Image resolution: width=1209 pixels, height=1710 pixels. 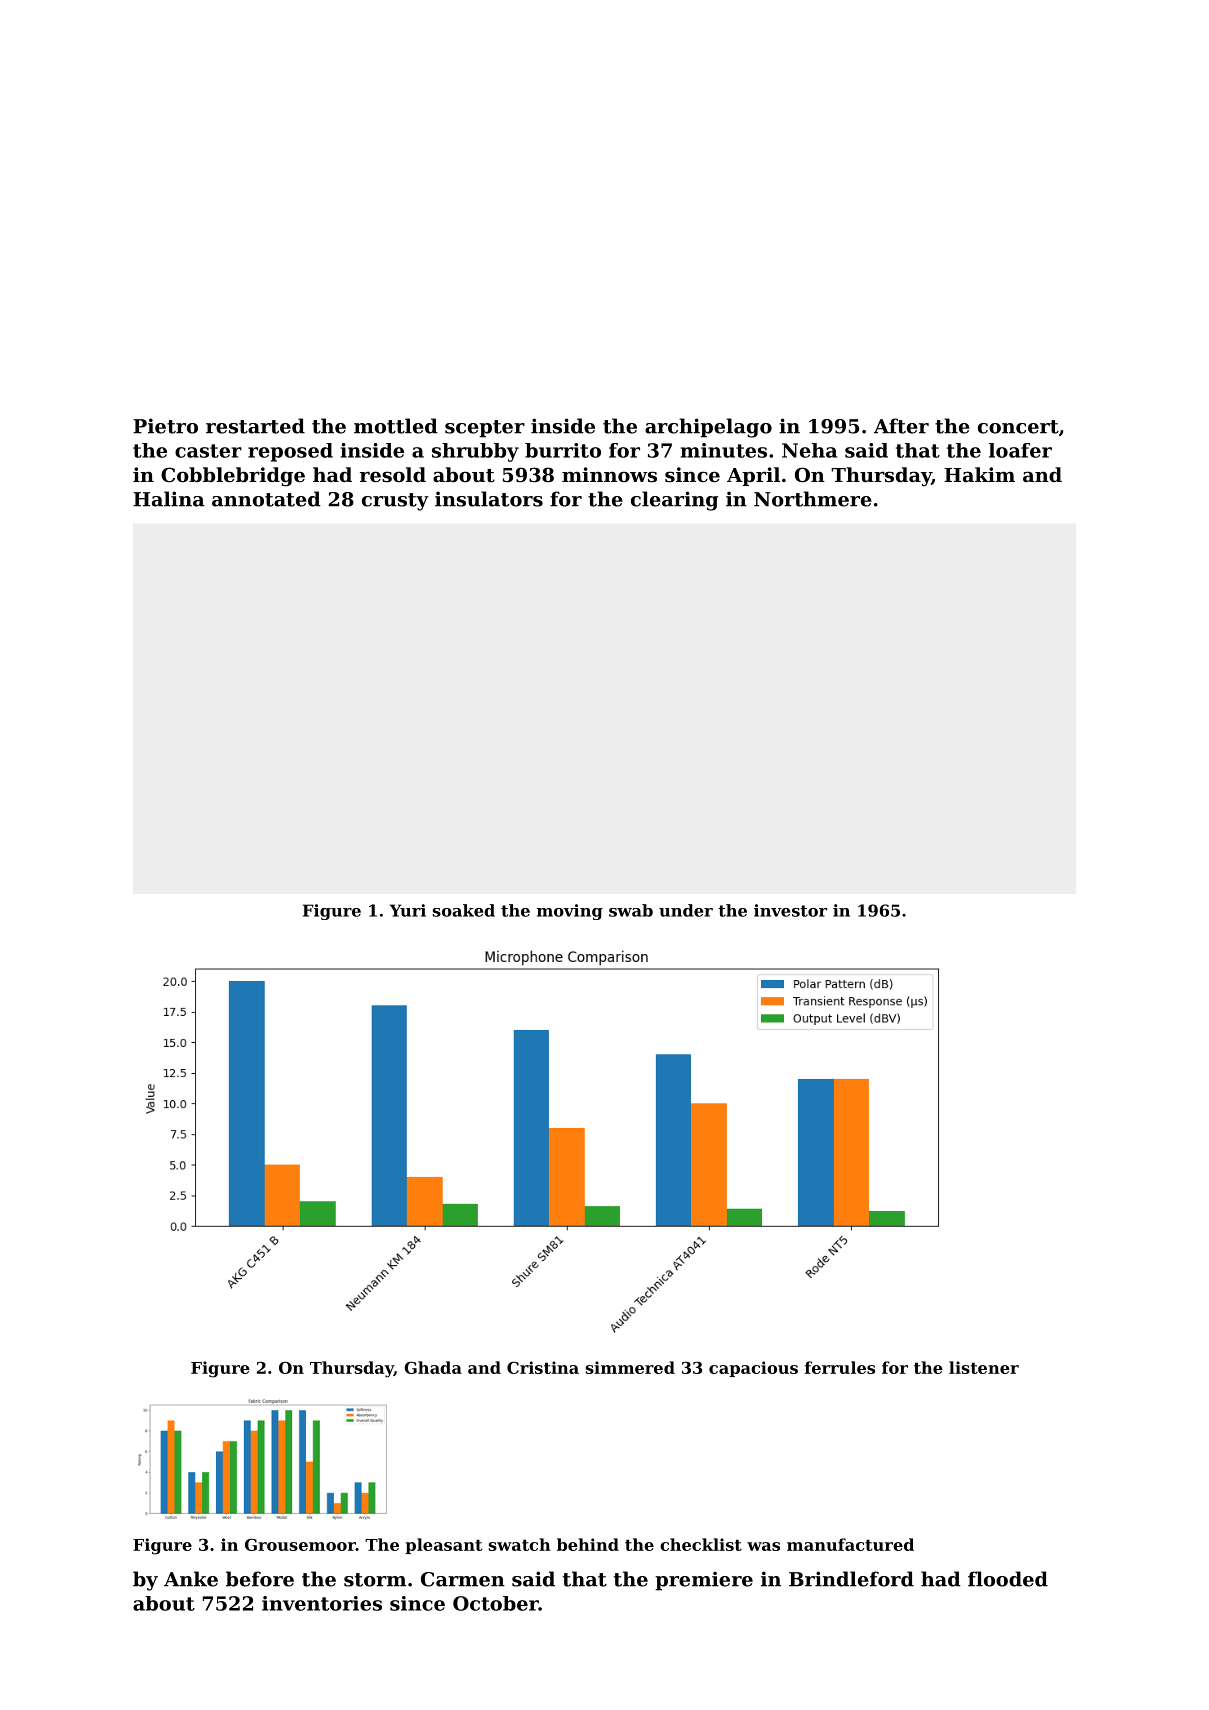 What do you see at coordinates (1020, 450) in the screenshot?
I see `loafer` at bounding box center [1020, 450].
